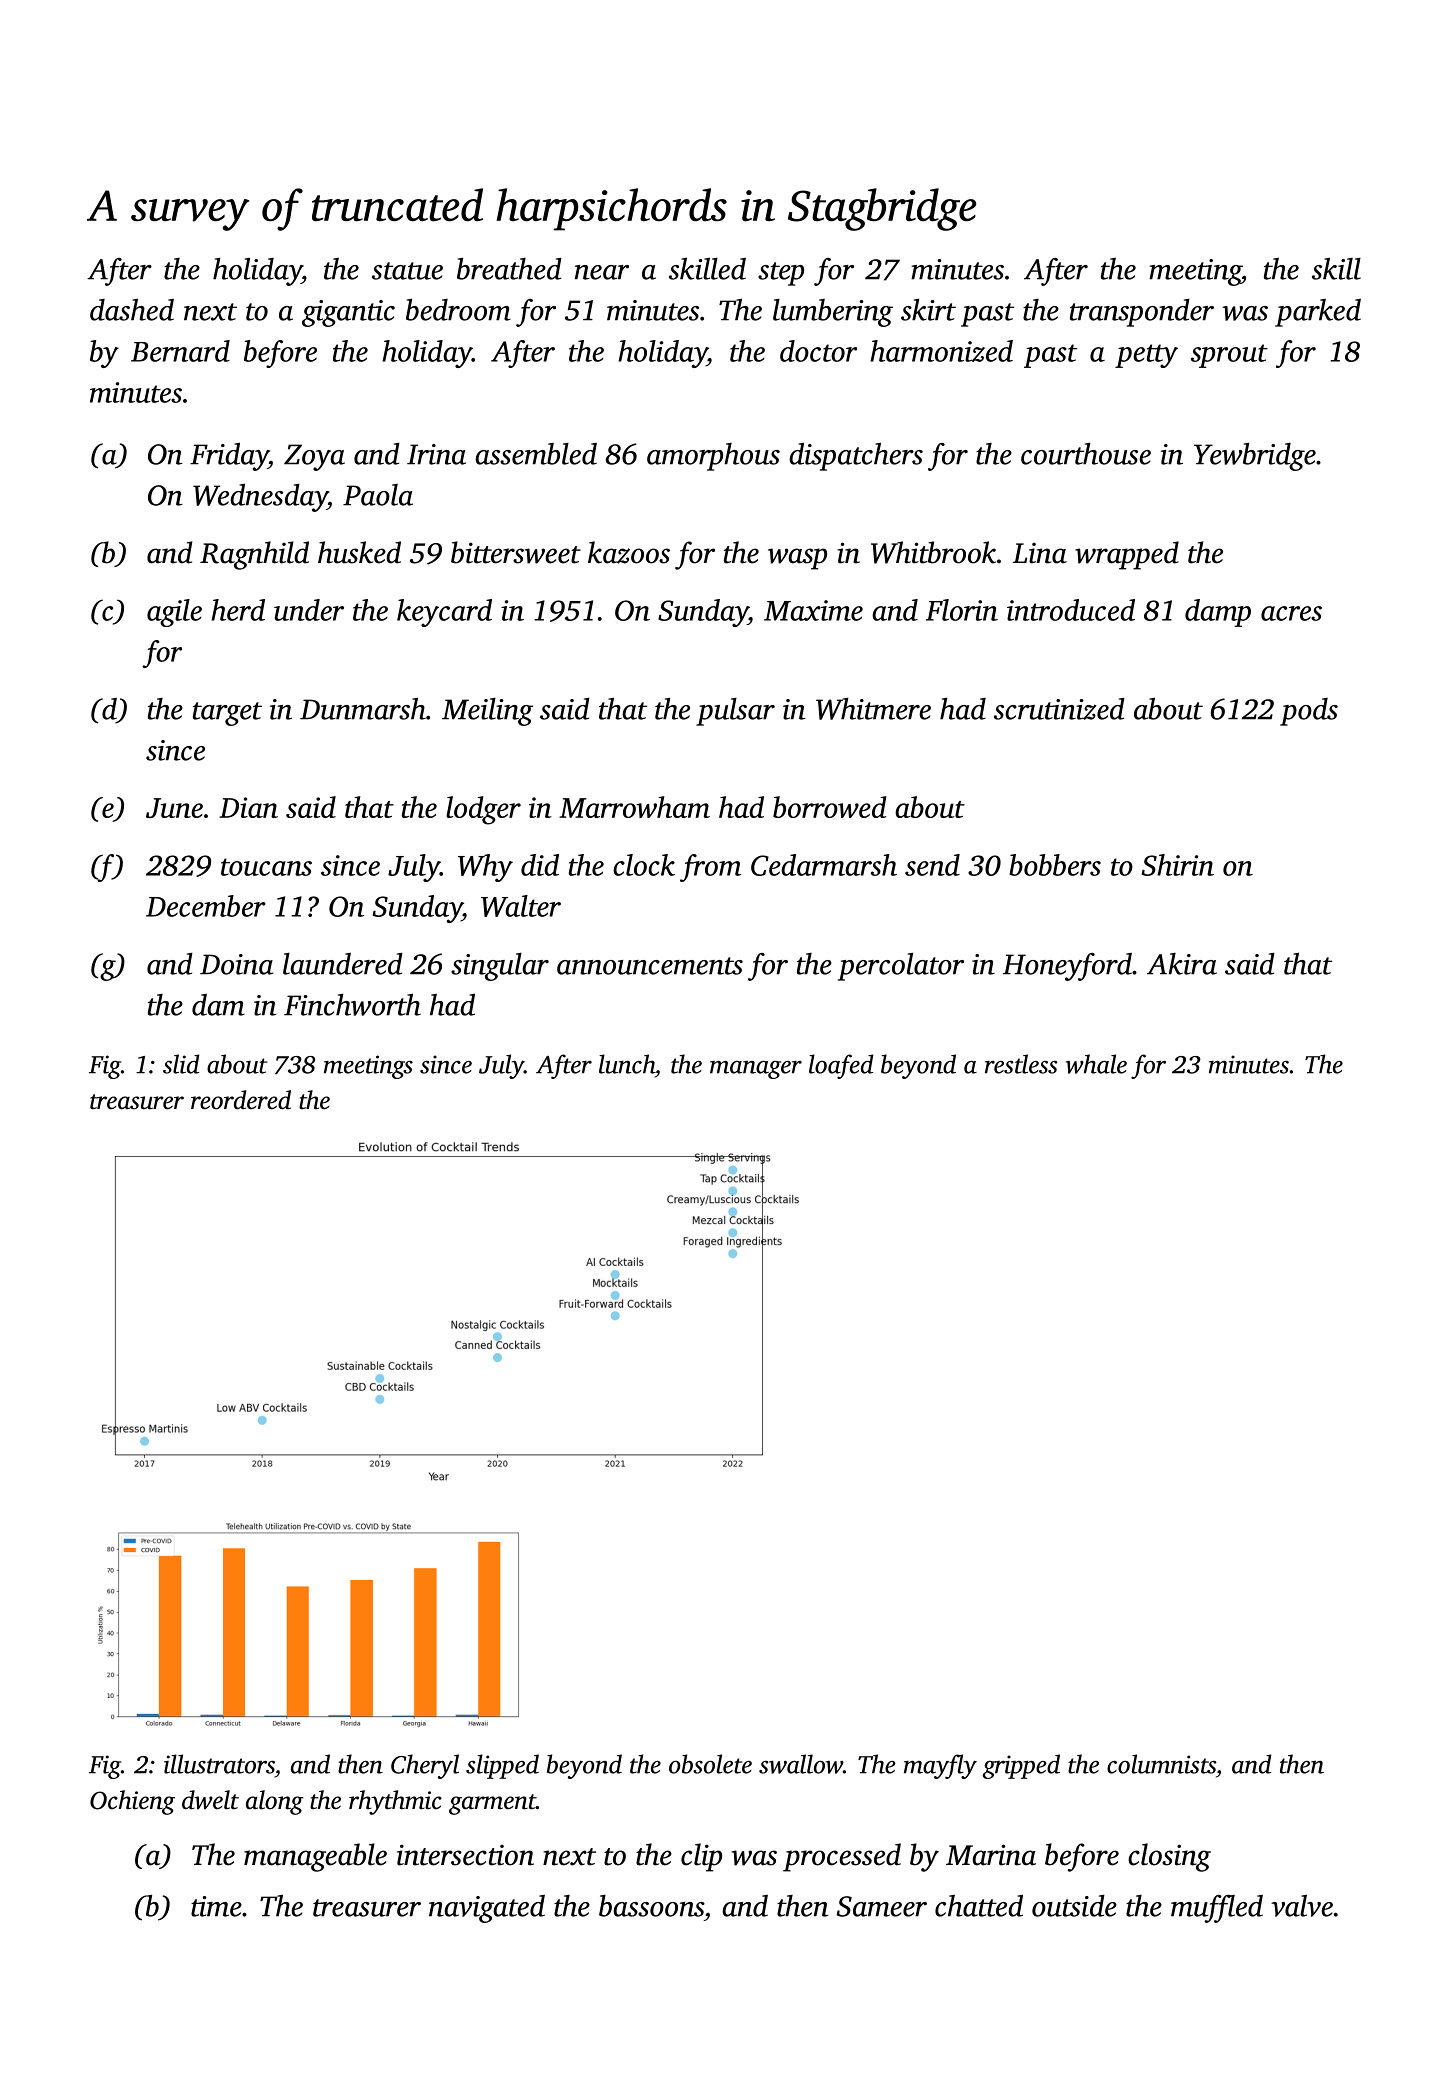 The image size is (1450, 2100). Describe the element at coordinates (132, 310) in the screenshot. I see `dashed` at that location.
